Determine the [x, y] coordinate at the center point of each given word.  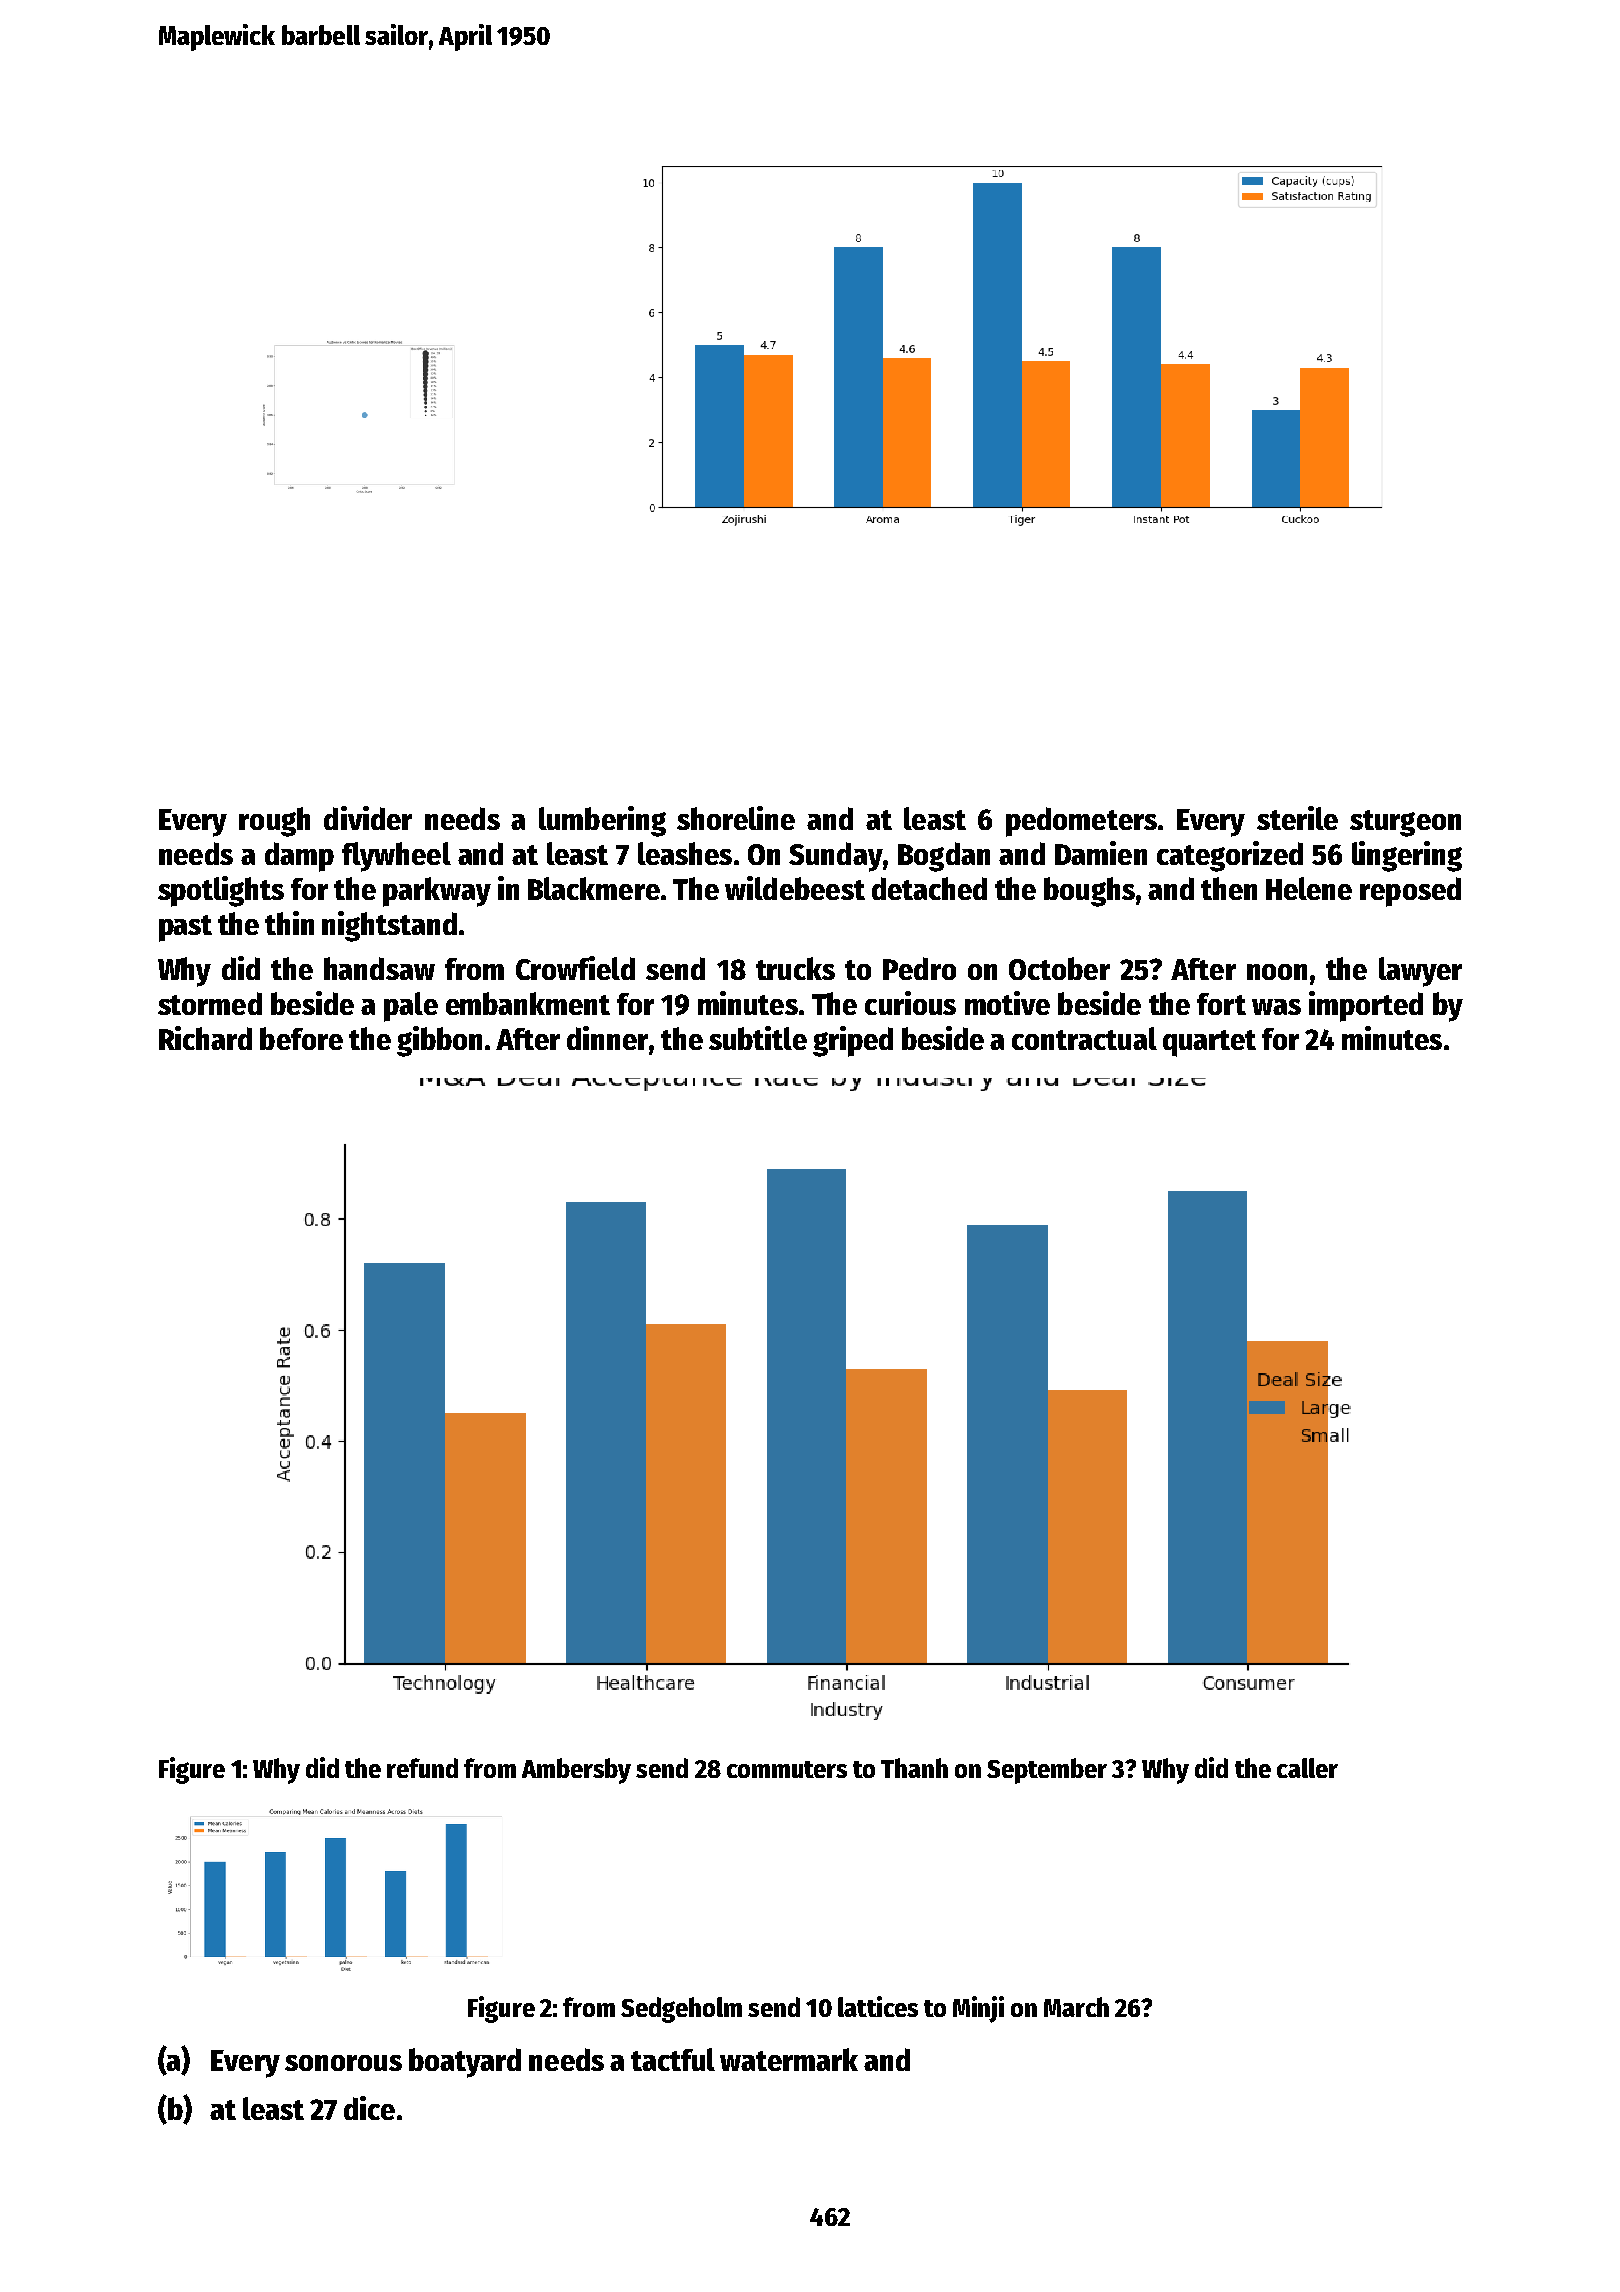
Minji [978, 2009]
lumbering [602, 821]
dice [369, 2108]
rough [274, 822]
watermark [789, 2059]
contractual [1084, 1038]
